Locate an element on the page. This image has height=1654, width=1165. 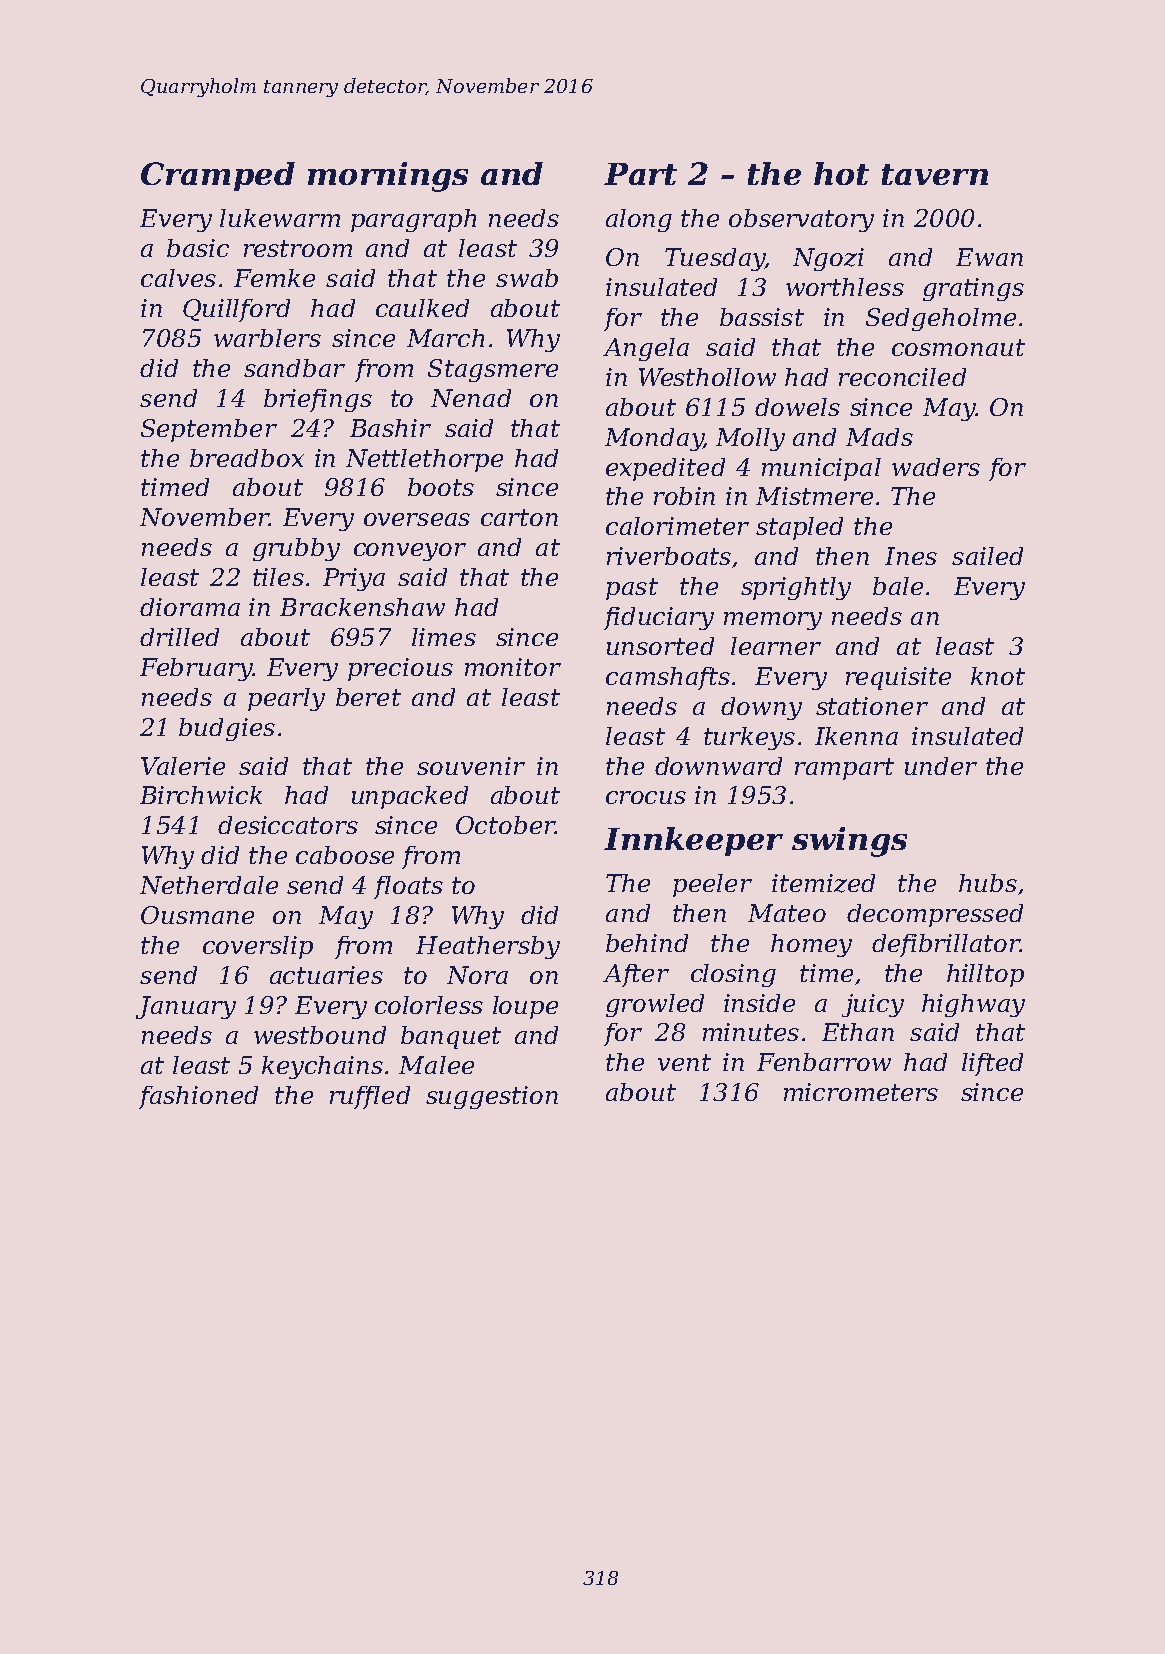
budgies is located at coordinates (227, 729).
